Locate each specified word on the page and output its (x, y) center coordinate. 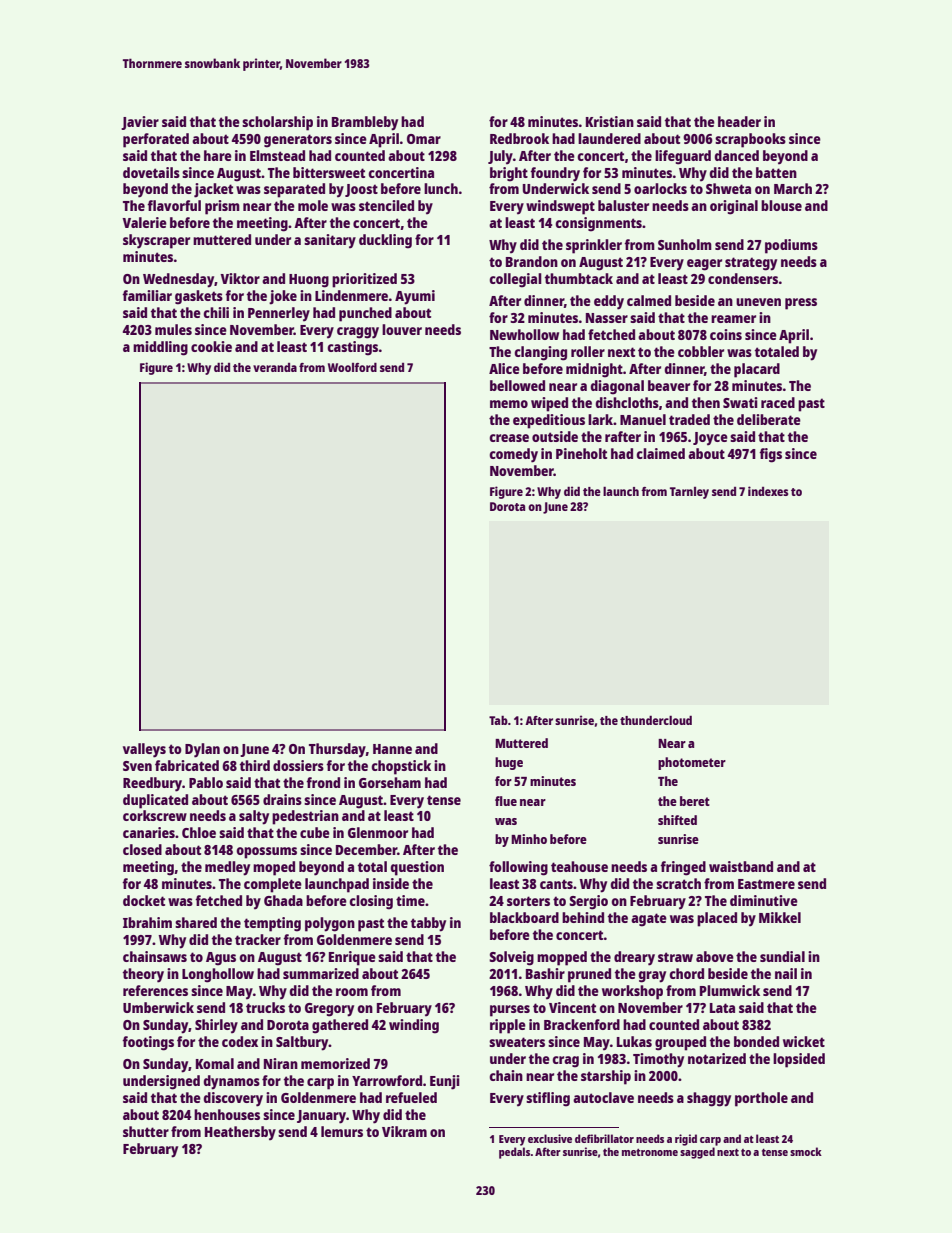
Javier (140, 123)
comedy (513, 455)
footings (148, 1043)
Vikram (404, 1131)
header (739, 121)
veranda (275, 367)
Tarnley (689, 493)
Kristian (610, 121)
